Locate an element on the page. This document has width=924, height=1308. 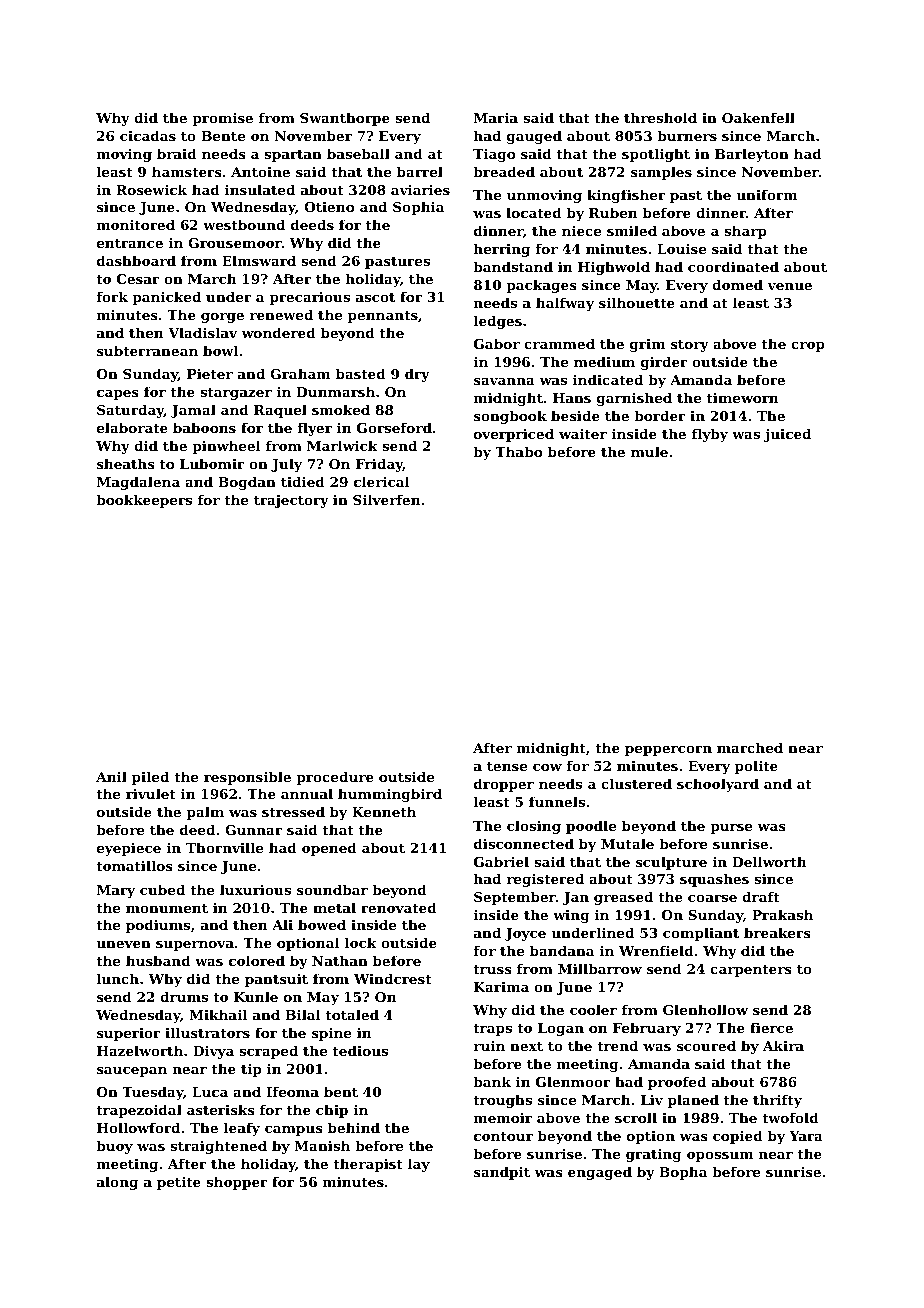
uneven is located at coordinates (123, 944).
